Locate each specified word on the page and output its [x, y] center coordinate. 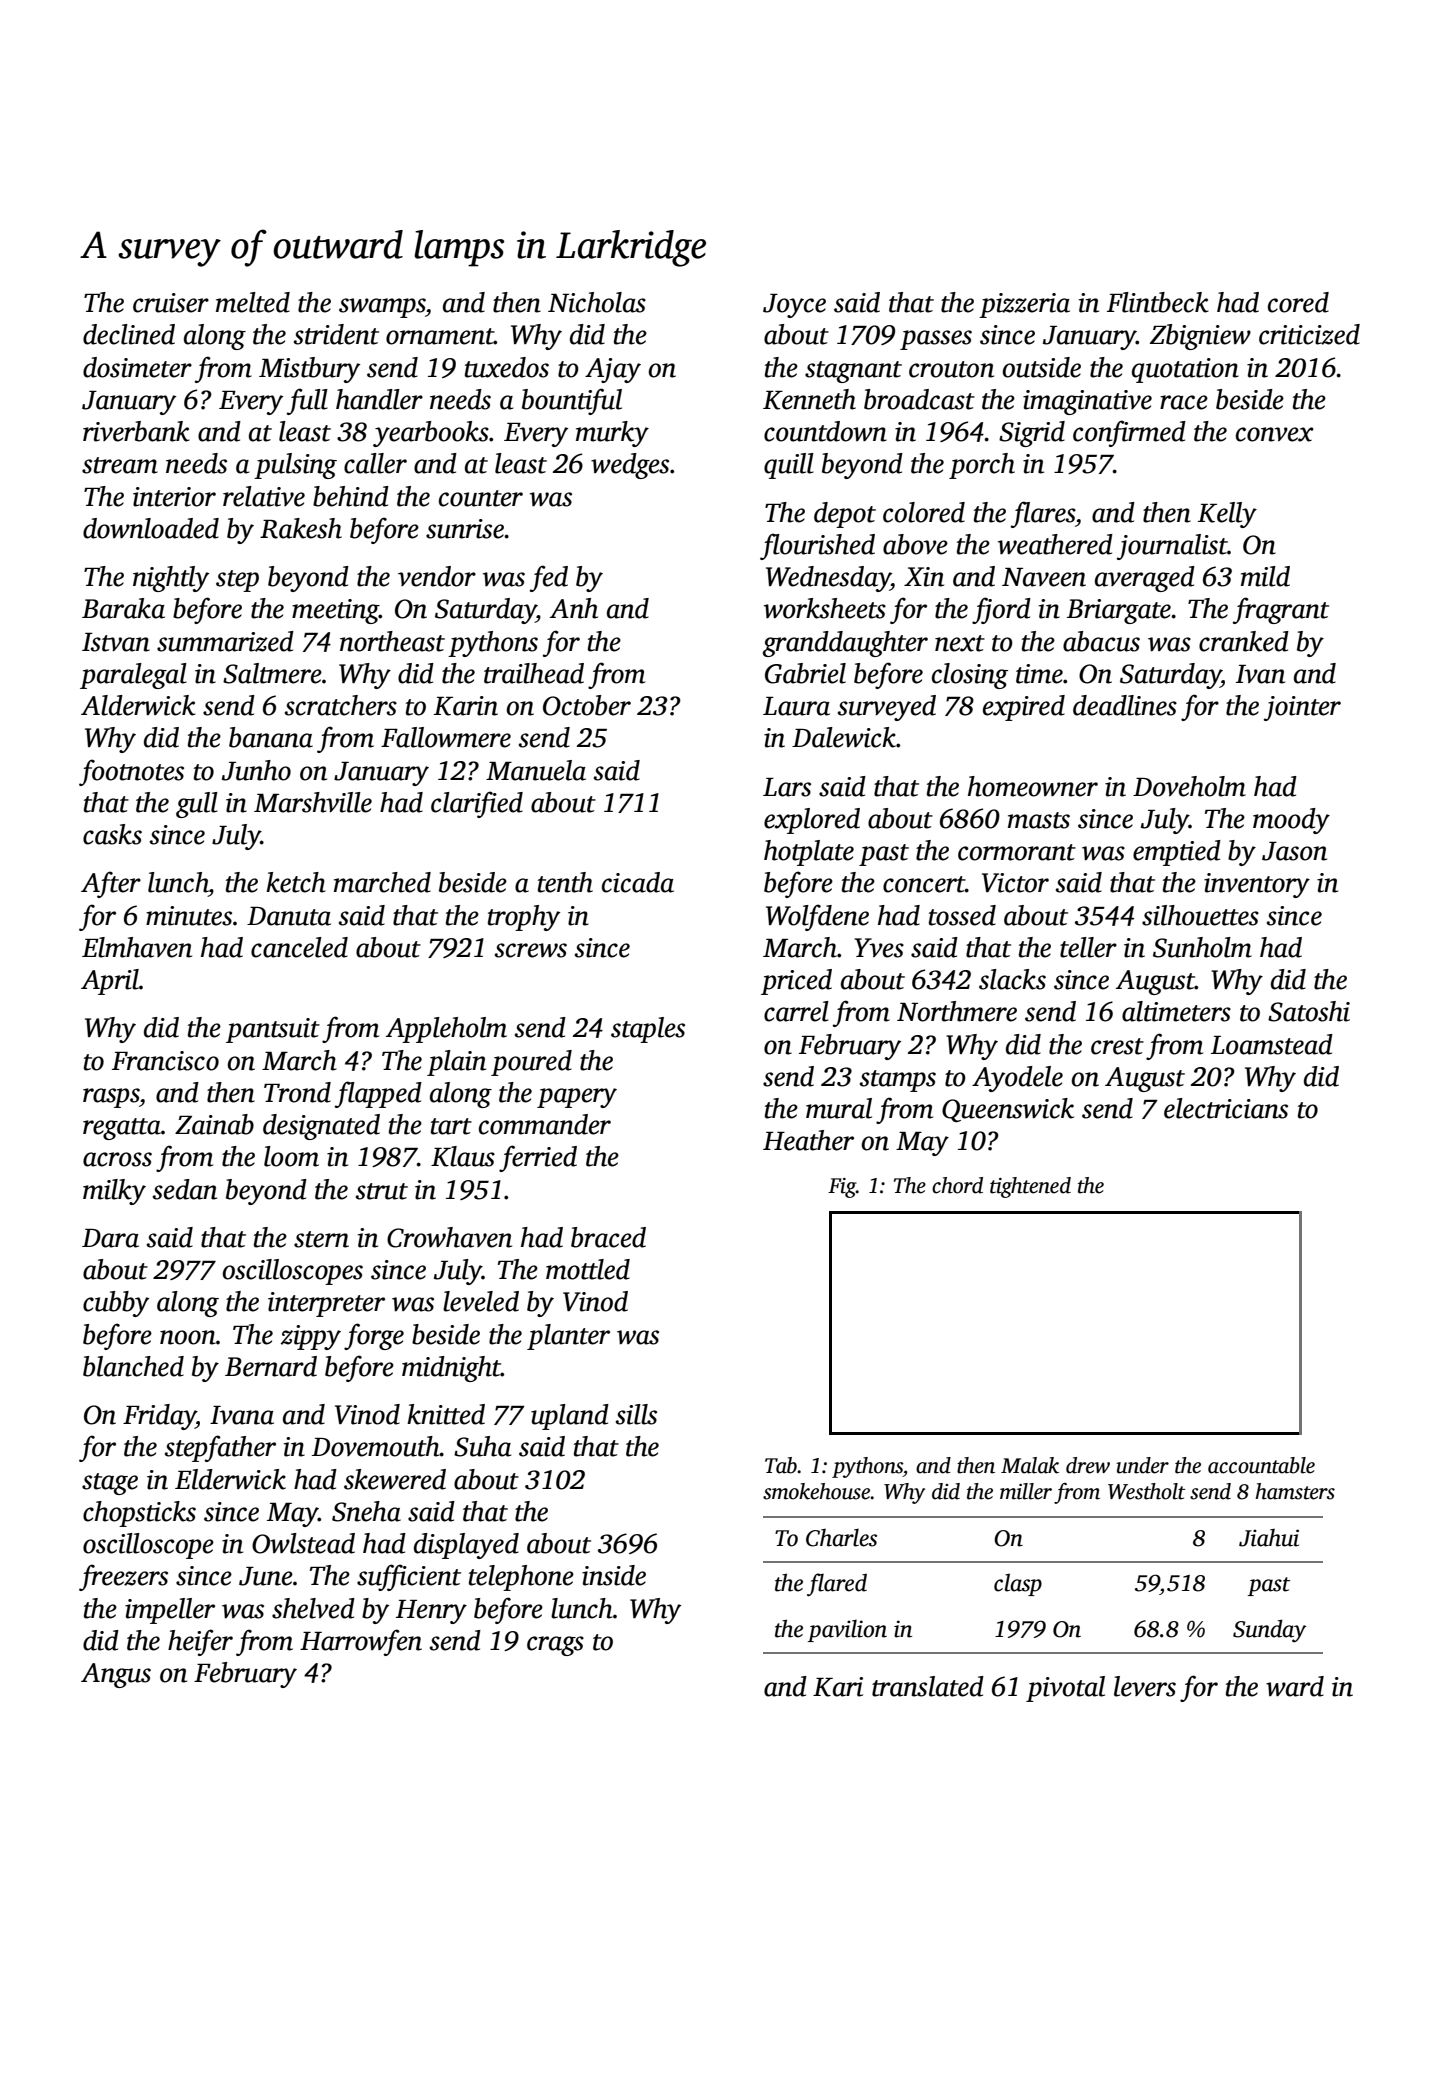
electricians [1226, 1108]
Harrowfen [361, 1642]
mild [1265, 576]
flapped [378, 1094]
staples [648, 1030]
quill [789, 466]
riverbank [136, 431]
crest [1117, 1046]
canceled [299, 947]
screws [530, 950]
